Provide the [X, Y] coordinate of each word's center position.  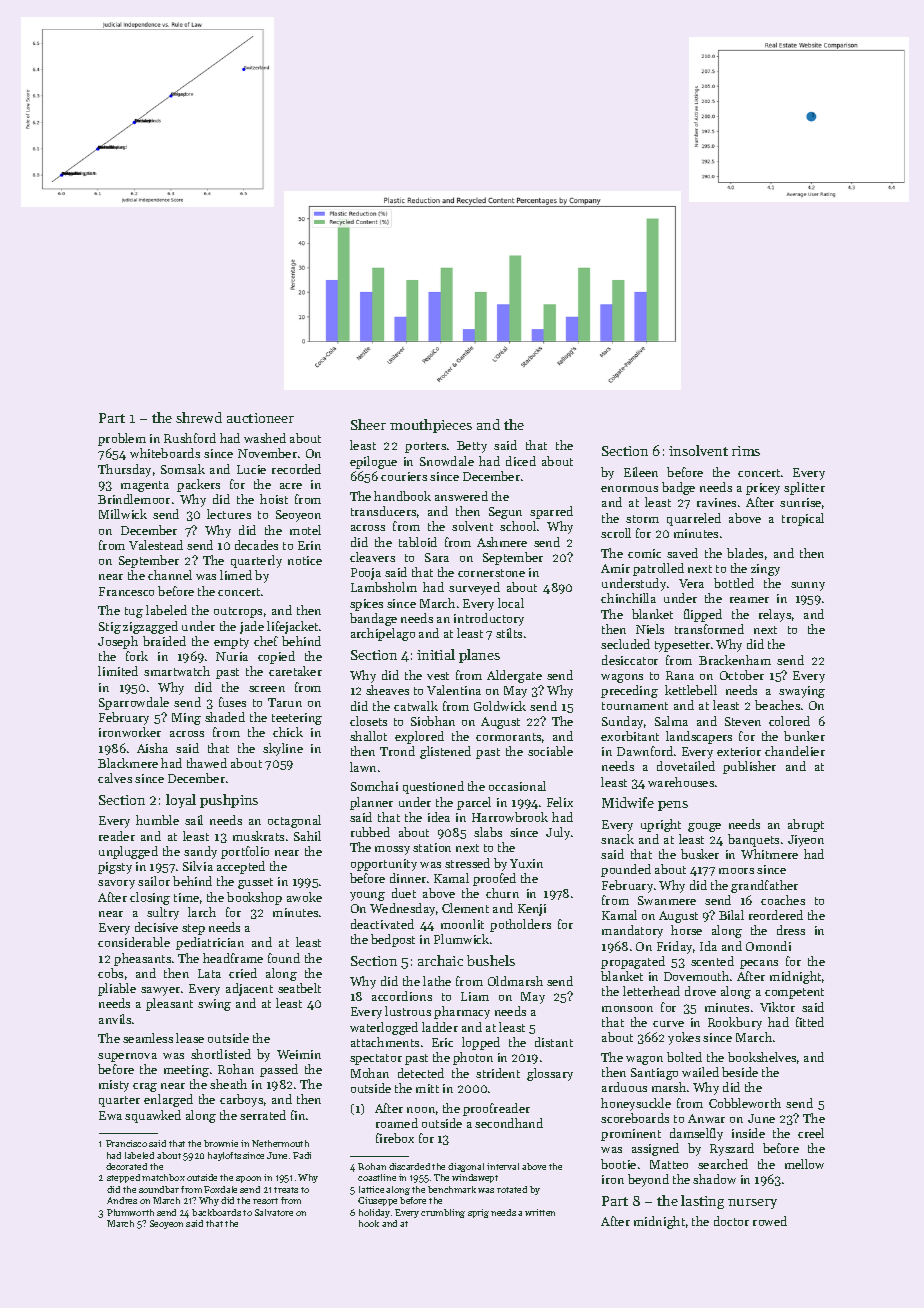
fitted [810, 1022]
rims [746, 451]
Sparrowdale [134, 703]
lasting [702, 1202]
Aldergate [514, 676]
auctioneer [260, 418]
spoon [248, 1179]
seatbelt [299, 988]
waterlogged [384, 1028]
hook [369, 1223]
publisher [749, 767]
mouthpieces [431, 426]
